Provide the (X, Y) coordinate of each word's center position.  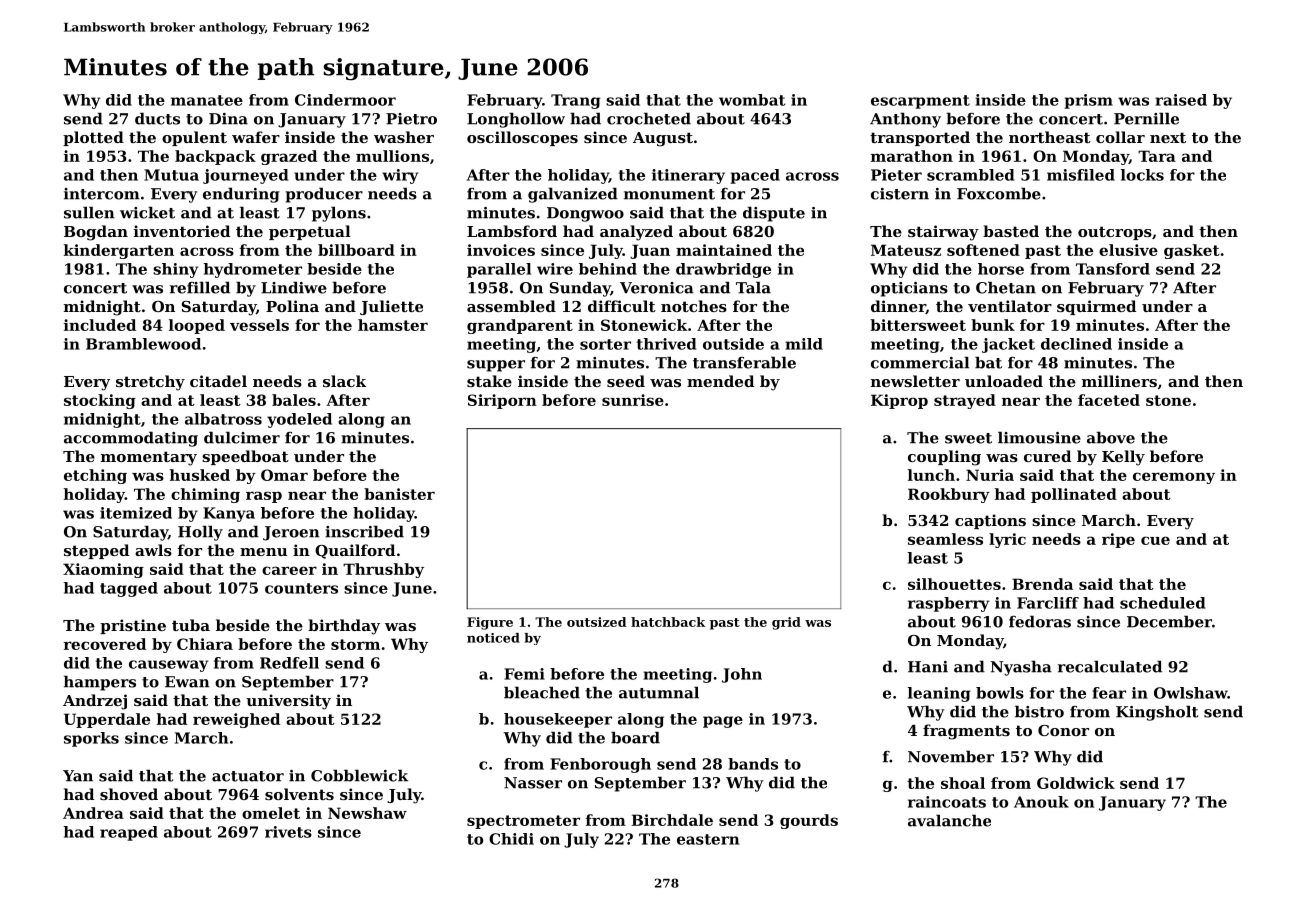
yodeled (299, 420)
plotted (93, 138)
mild (804, 344)
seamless (945, 539)
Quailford (355, 551)
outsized (597, 622)
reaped (129, 833)
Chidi (511, 839)
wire (555, 269)
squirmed (1096, 307)
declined (1076, 344)
